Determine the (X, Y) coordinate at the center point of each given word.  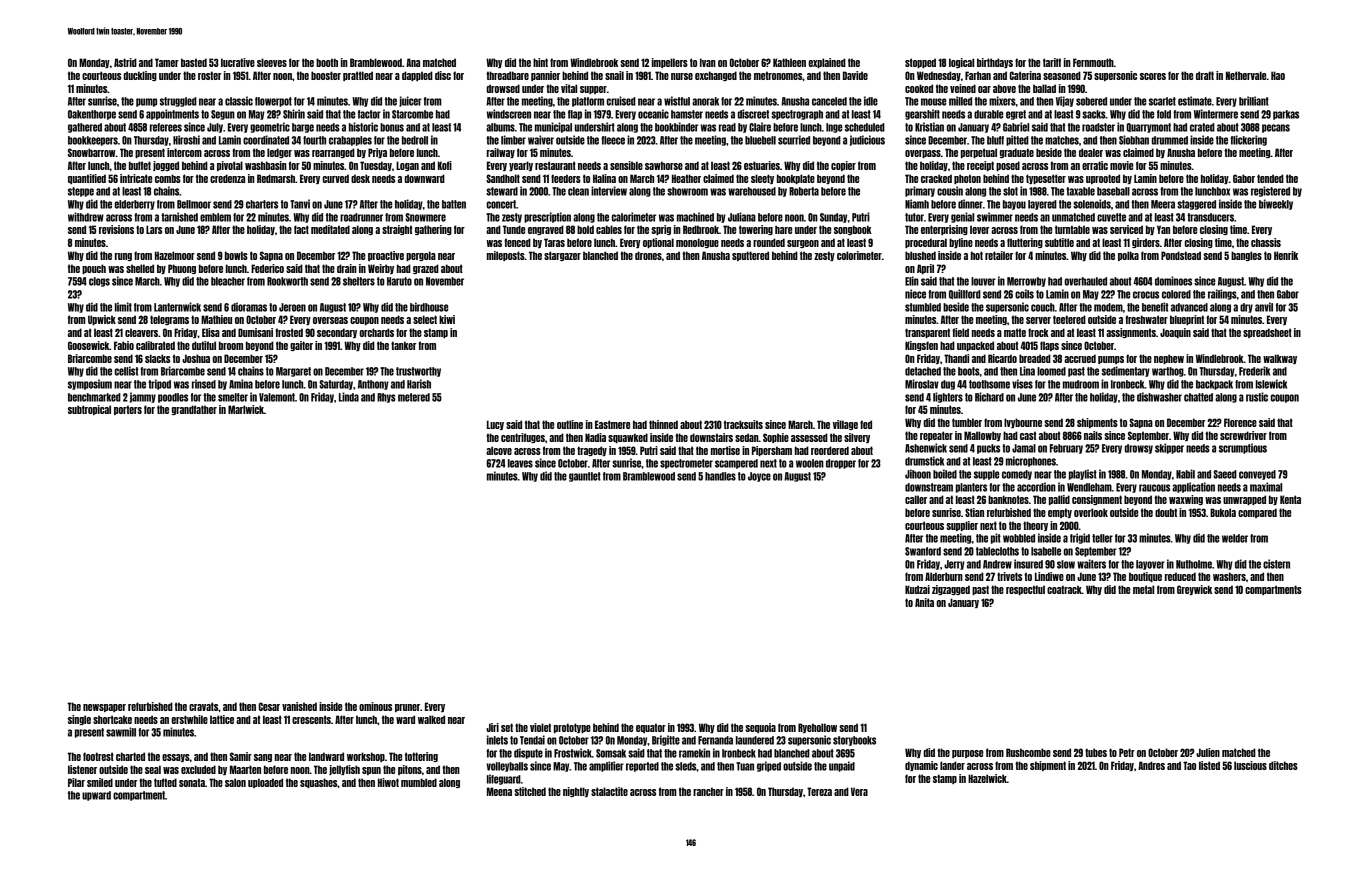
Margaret (293, 372)
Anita (924, 602)
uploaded (265, 783)
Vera (859, 791)
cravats (203, 706)
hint (540, 62)
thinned (663, 424)
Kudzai (917, 589)
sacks (1094, 114)
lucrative (238, 62)
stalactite (609, 791)
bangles (1246, 256)
